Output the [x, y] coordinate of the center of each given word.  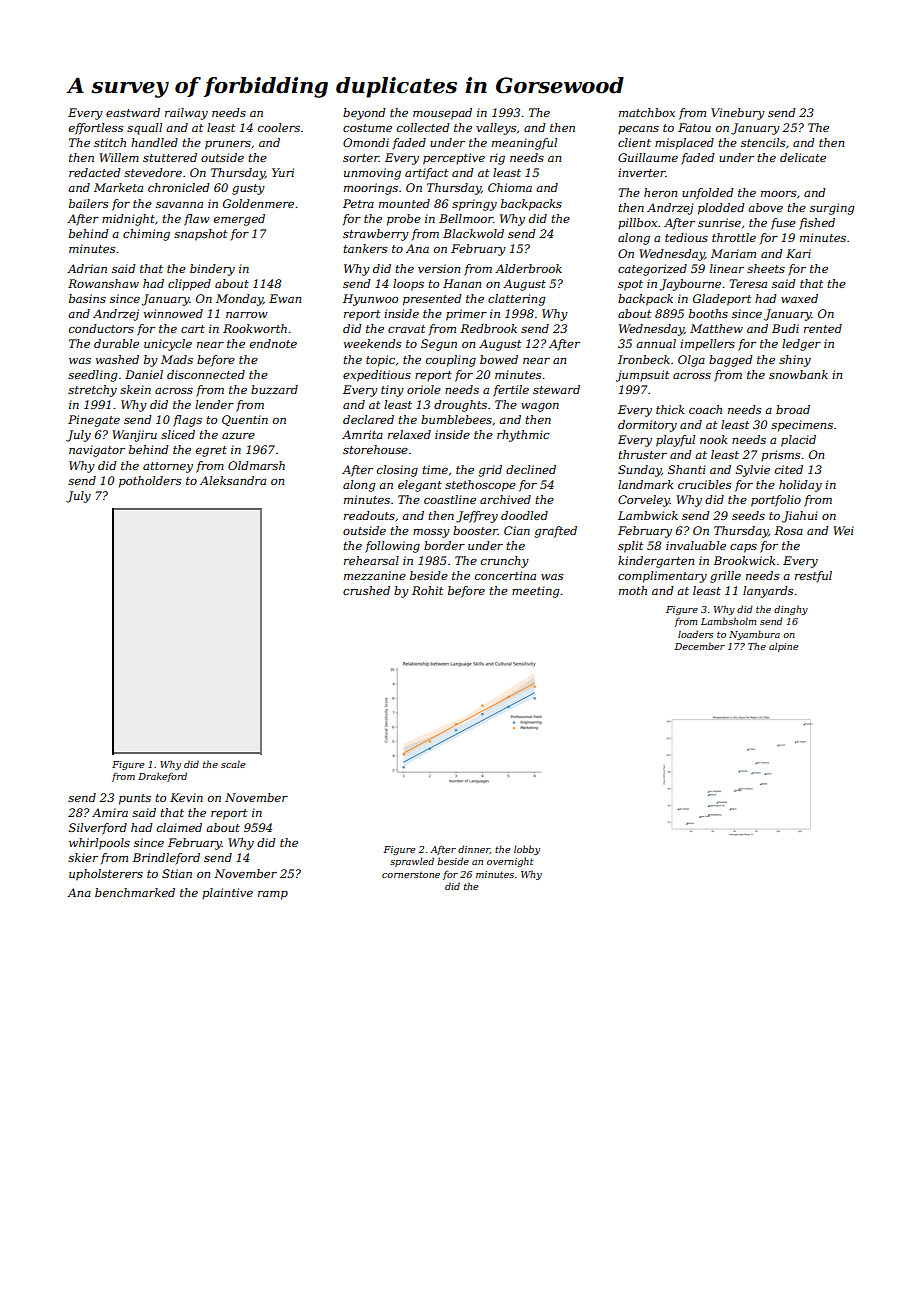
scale [233, 764]
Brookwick [744, 560]
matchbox [647, 112]
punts [135, 799]
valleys [496, 129]
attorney [168, 467]
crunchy [505, 562]
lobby [527, 850]
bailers [88, 203]
